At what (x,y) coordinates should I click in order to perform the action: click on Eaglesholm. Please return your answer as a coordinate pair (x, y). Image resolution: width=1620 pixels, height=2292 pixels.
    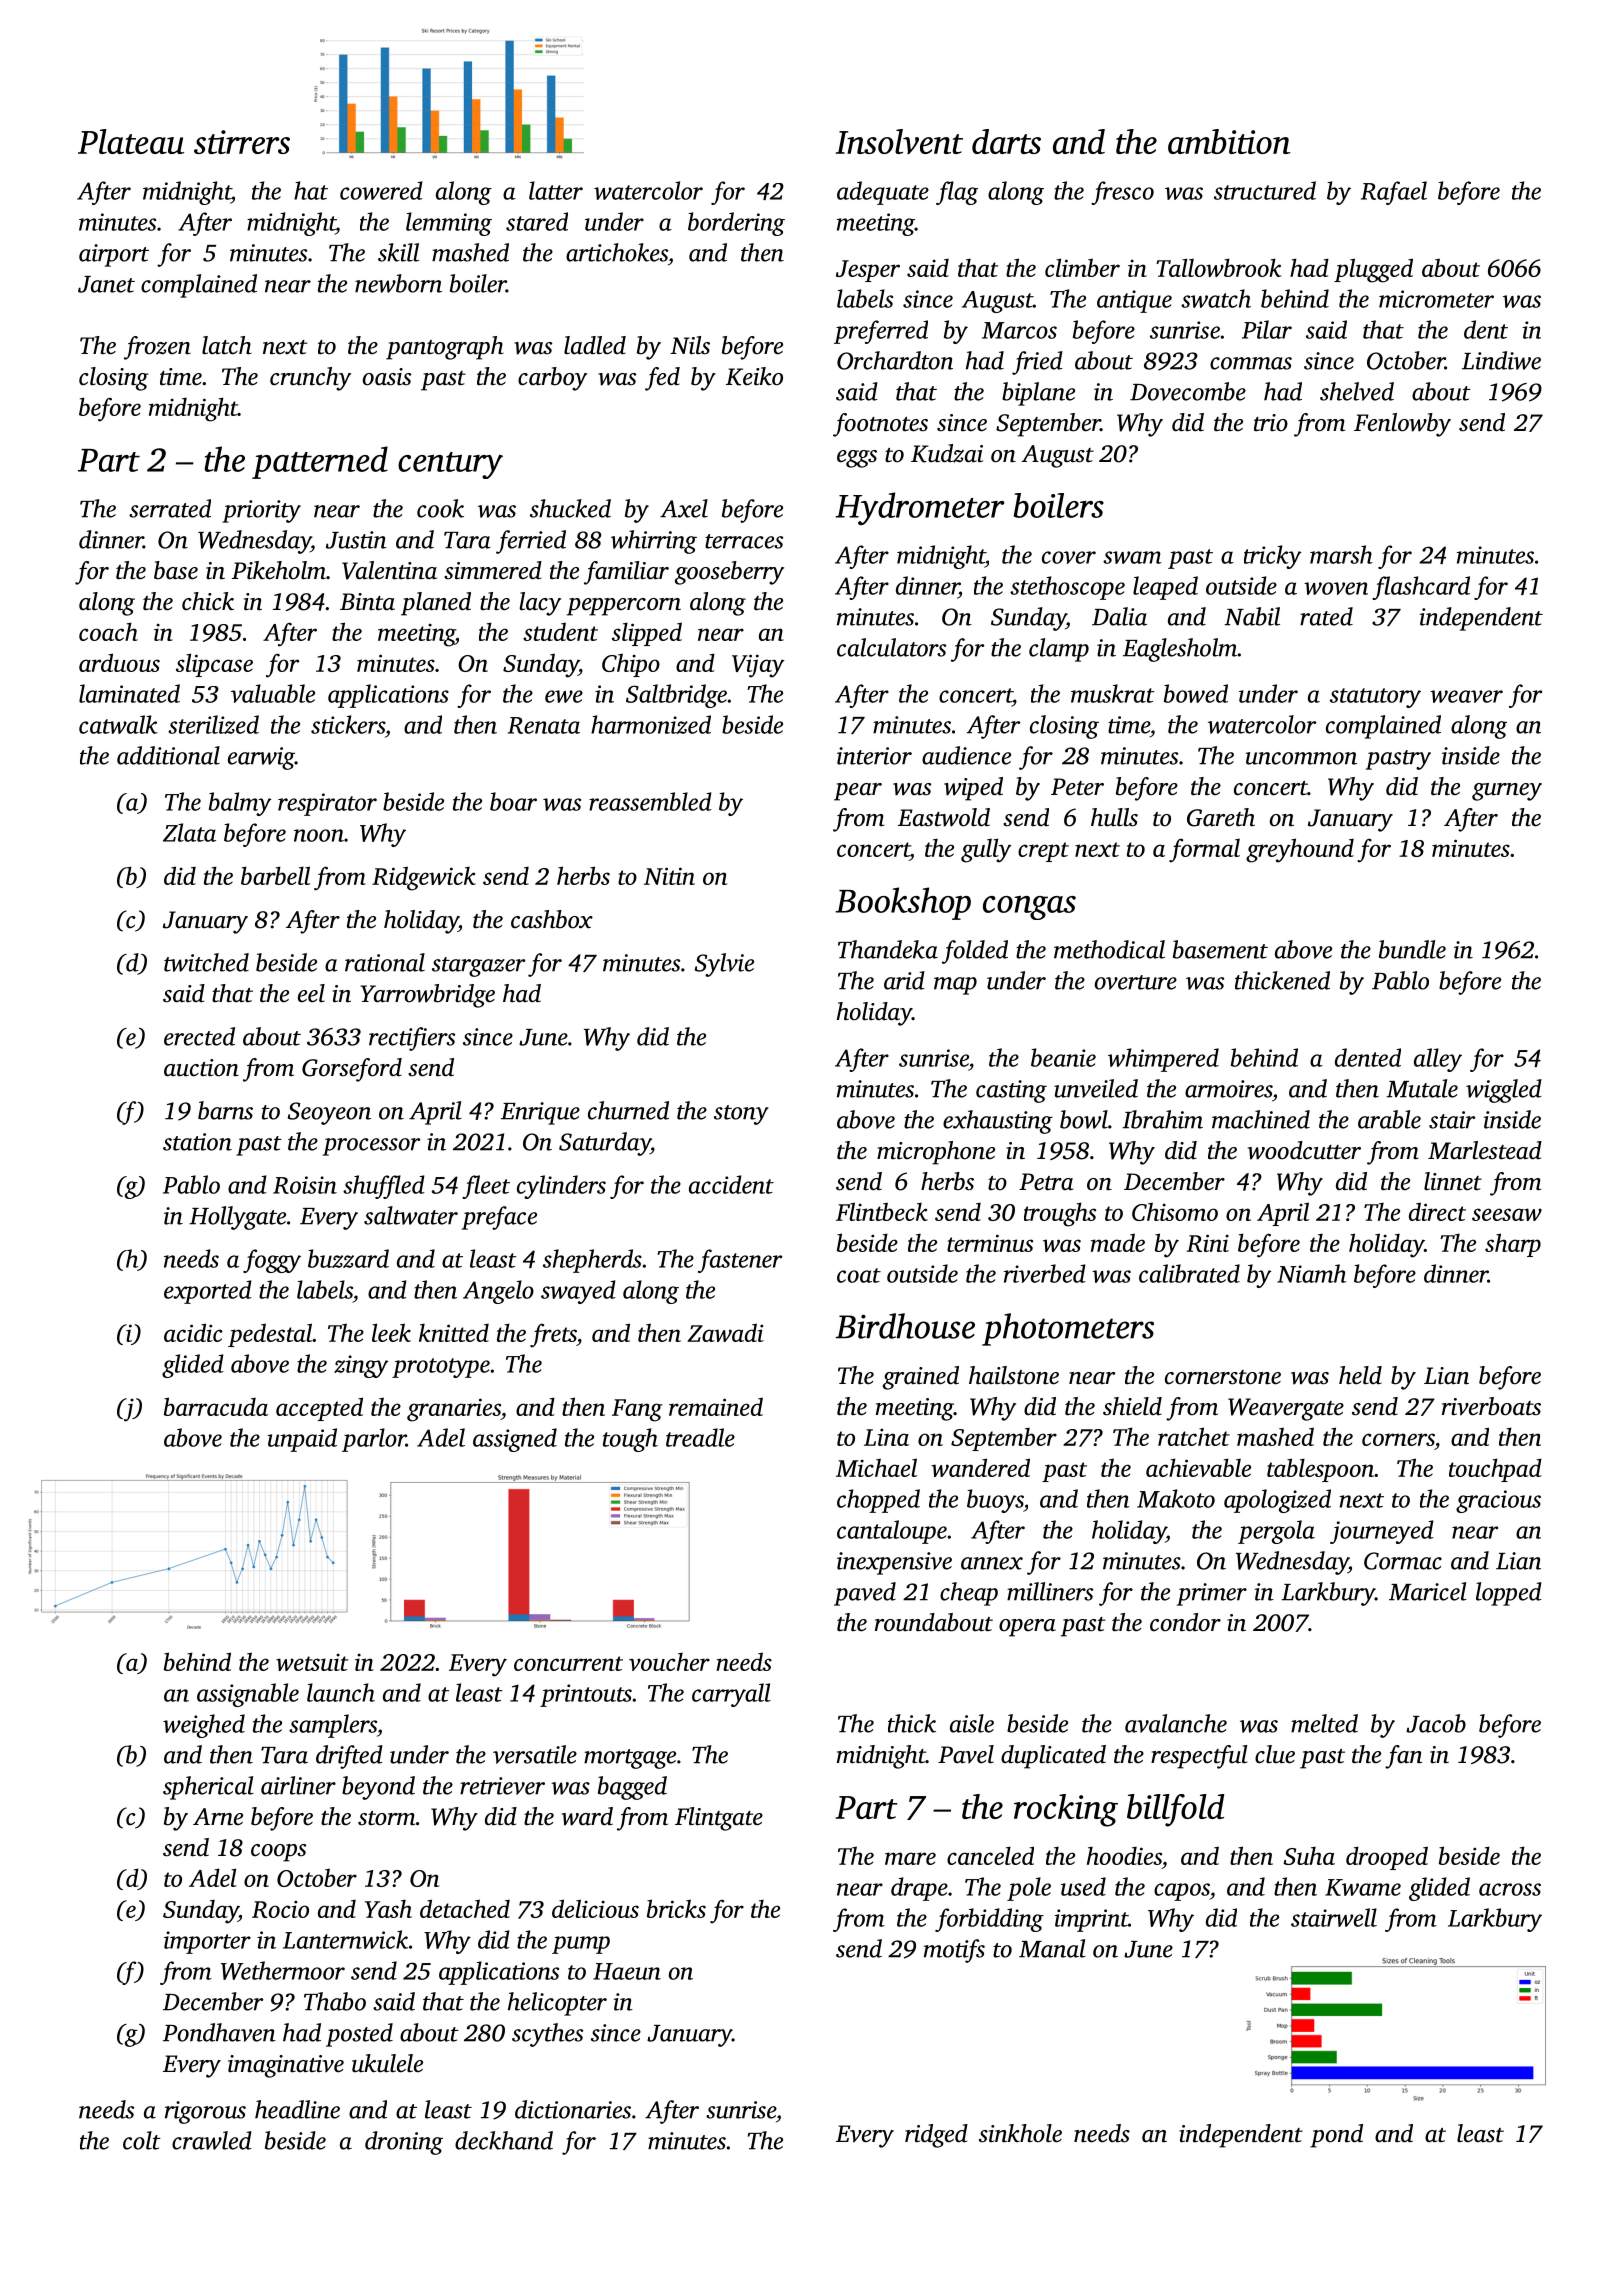
    Looking at the image, I should click on (1180, 650).
